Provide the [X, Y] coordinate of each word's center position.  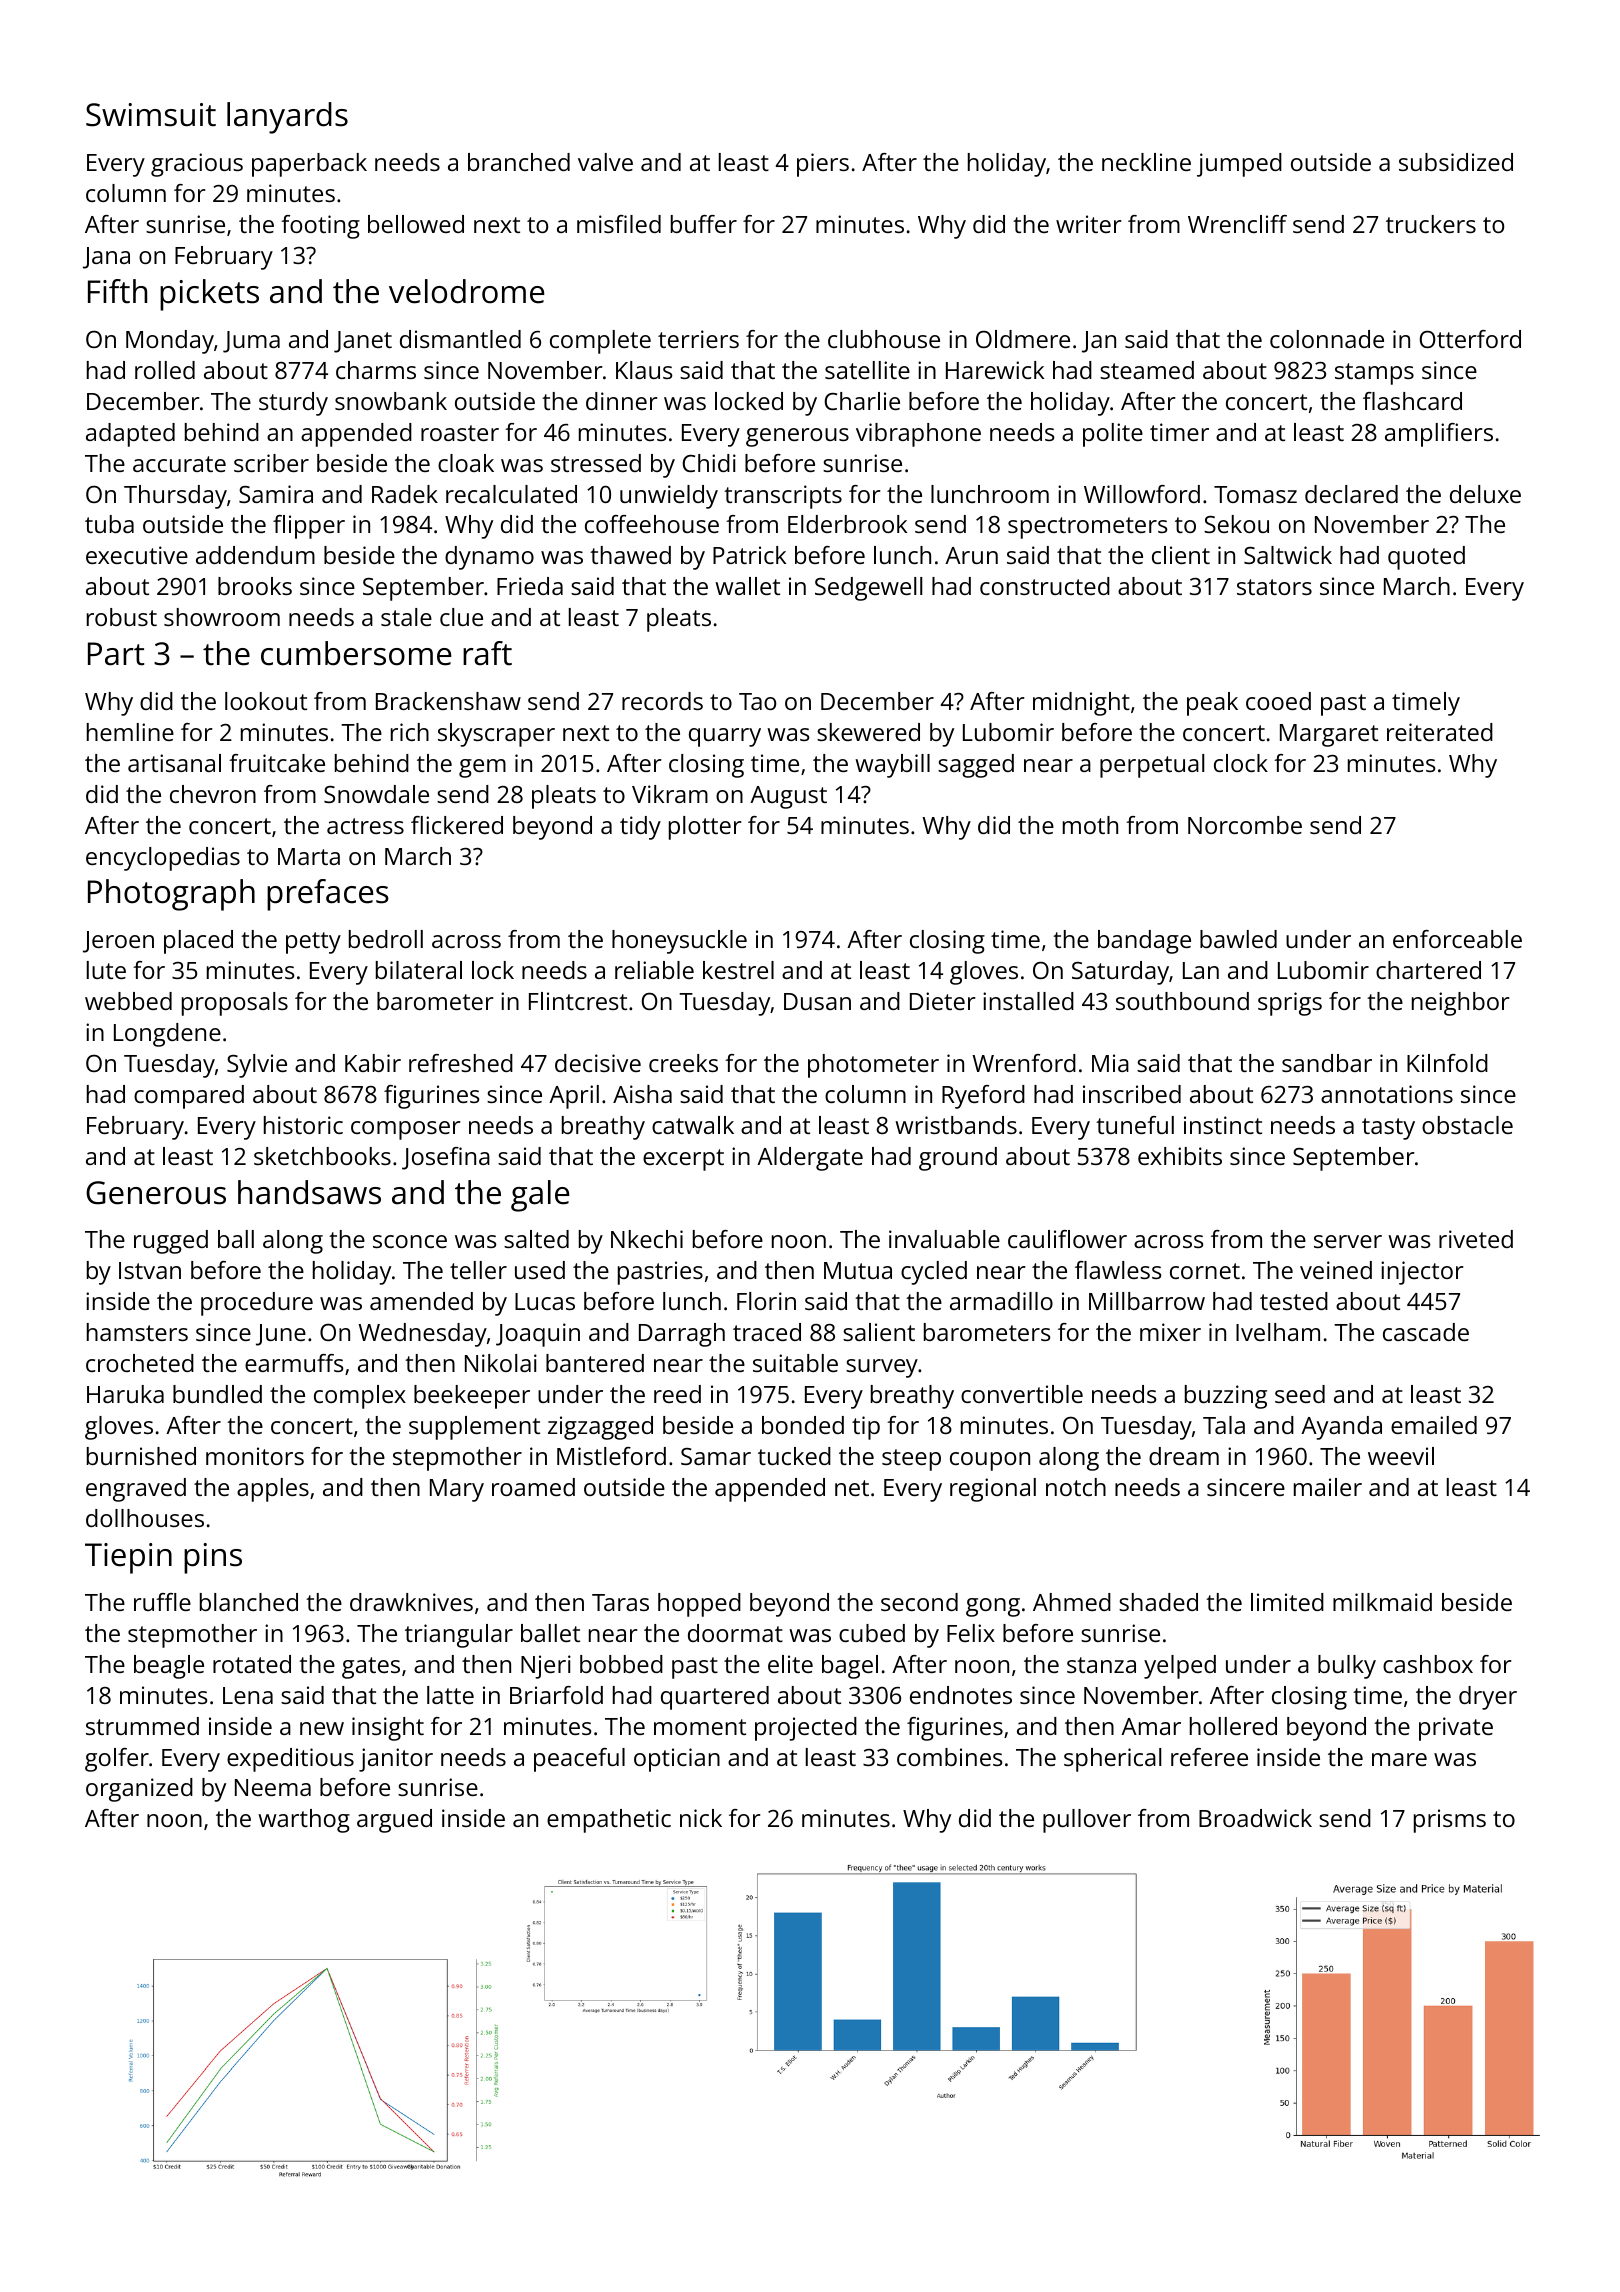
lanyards [287, 118]
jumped [1239, 165]
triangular [459, 1636]
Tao [757, 701]
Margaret [1329, 735]
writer [1089, 224]
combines [950, 1757]
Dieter [943, 1001]
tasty [1388, 1129]
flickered [457, 825]
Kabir [373, 1063]
